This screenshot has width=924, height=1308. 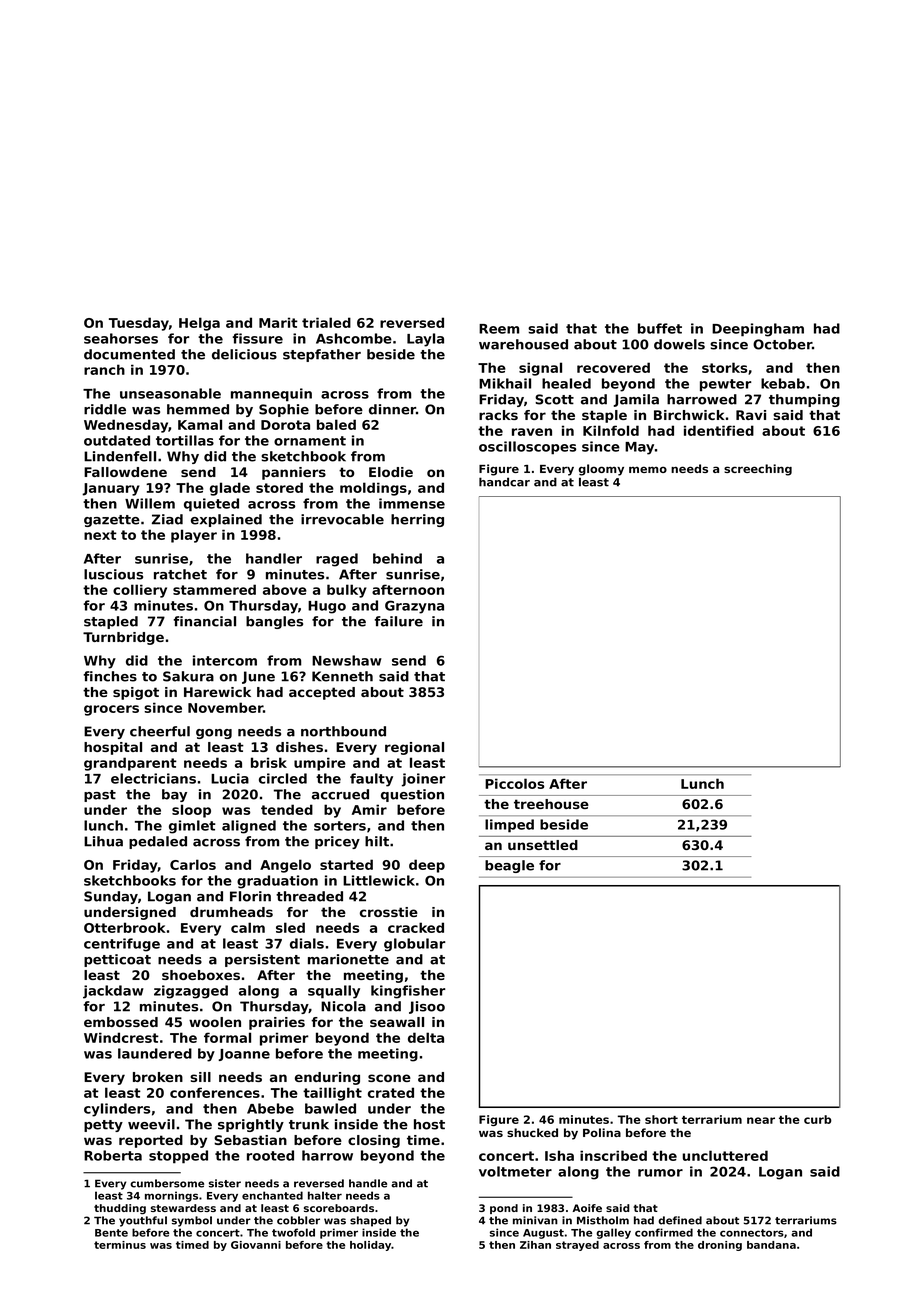 What do you see at coordinates (274, 622) in the screenshot?
I see `bangles` at bounding box center [274, 622].
